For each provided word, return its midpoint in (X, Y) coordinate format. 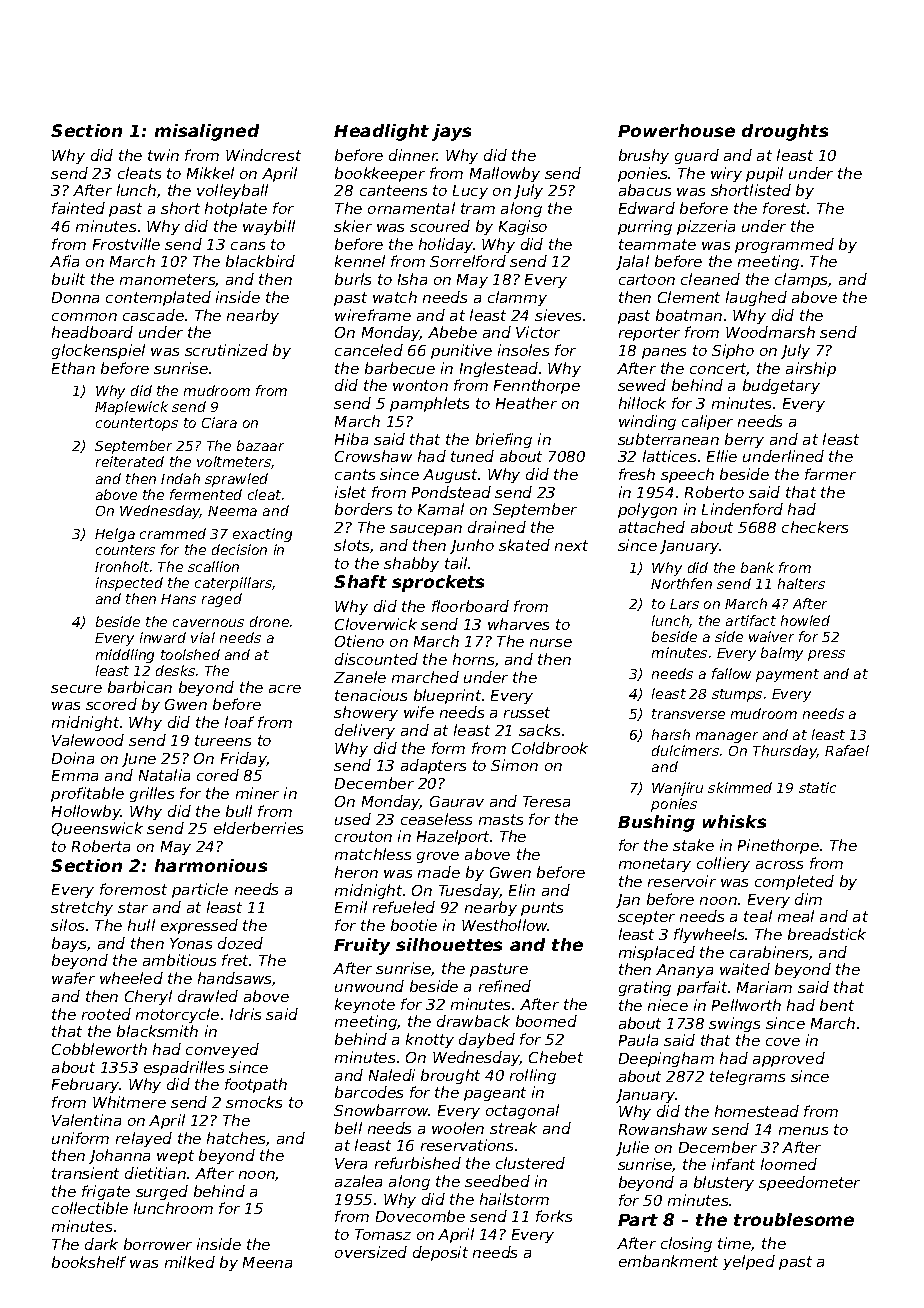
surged (162, 1192)
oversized (371, 1252)
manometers (168, 280)
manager (727, 737)
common (84, 317)
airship (811, 369)
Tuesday (469, 891)
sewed (642, 385)
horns (473, 659)
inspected (129, 584)
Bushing (656, 823)
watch (395, 297)
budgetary (781, 386)
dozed (240, 943)
